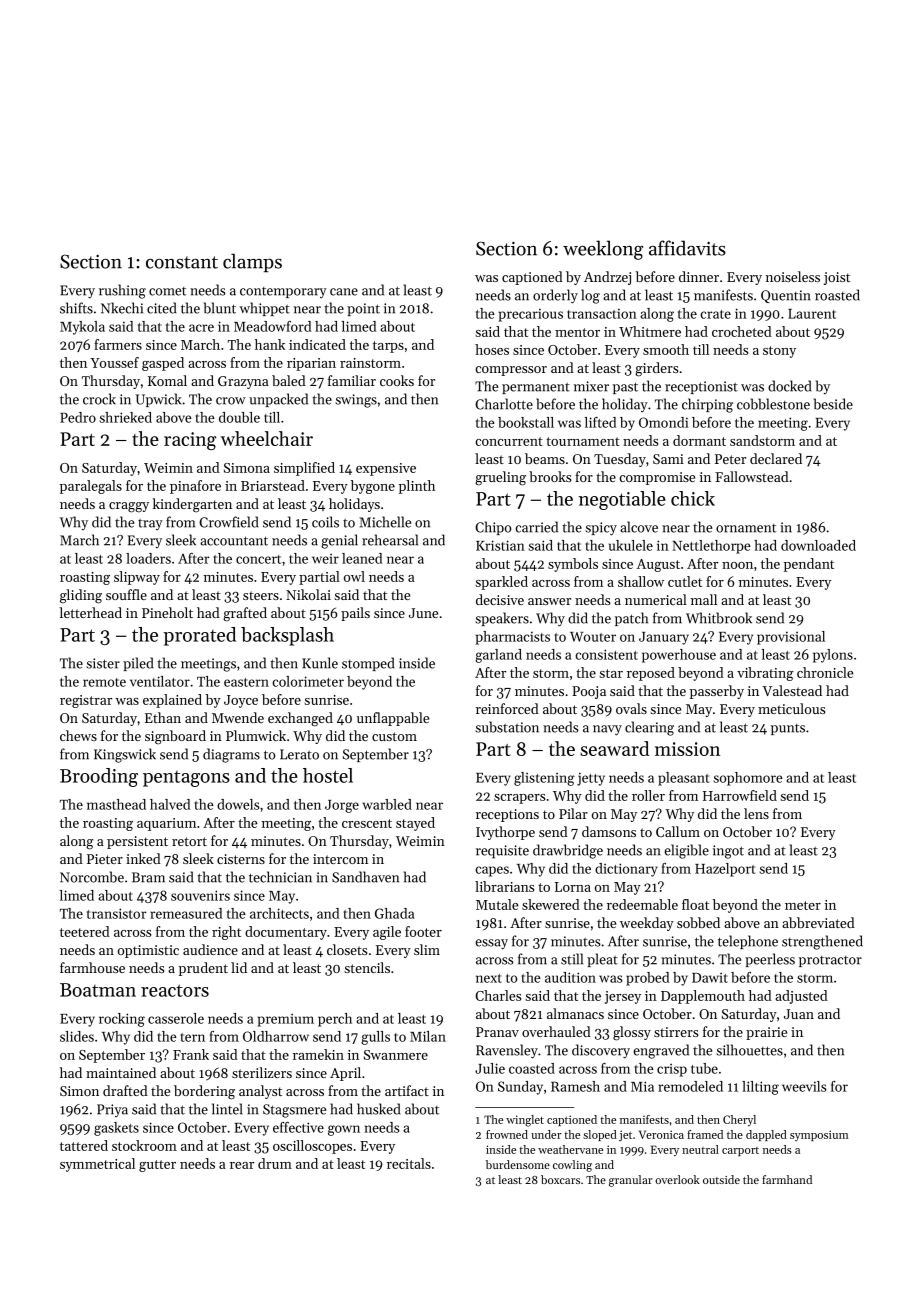 The image size is (924, 1308). Describe the element at coordinates (417, 487) in the screenshot. I see `plinth` at that location.
